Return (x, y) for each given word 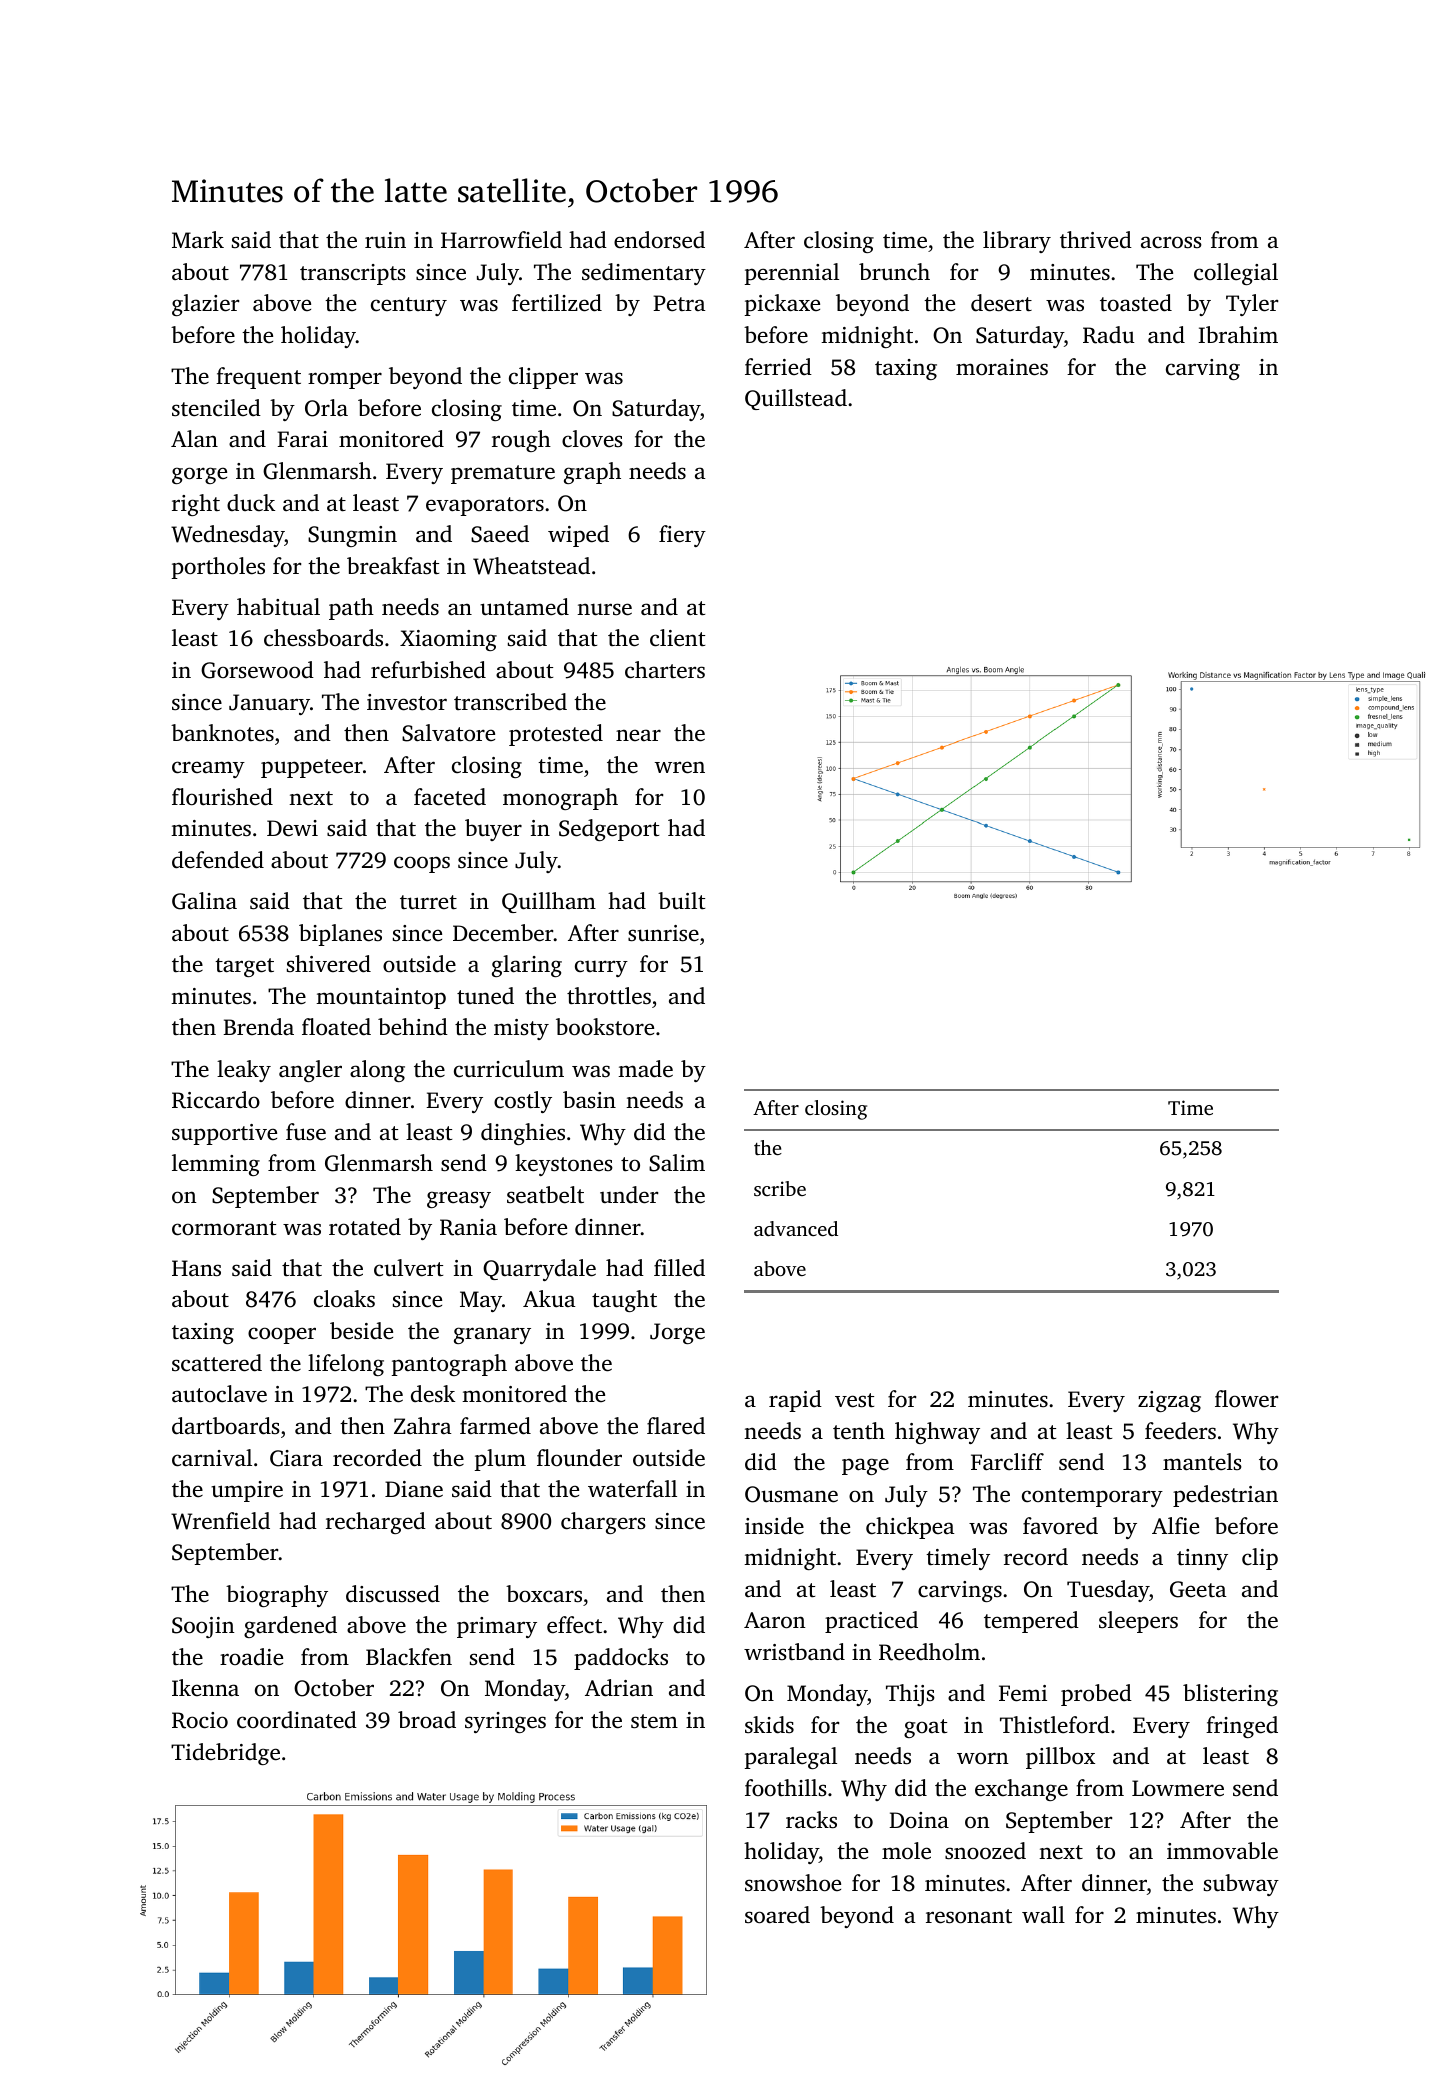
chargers (603, 1523)
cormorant (224, 1228)
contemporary (1092, 1497)
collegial (1236, 274)
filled (679, 1268)
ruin (385, 240)
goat (925, 1728)
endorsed (659, 240)
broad (427, 1719)
